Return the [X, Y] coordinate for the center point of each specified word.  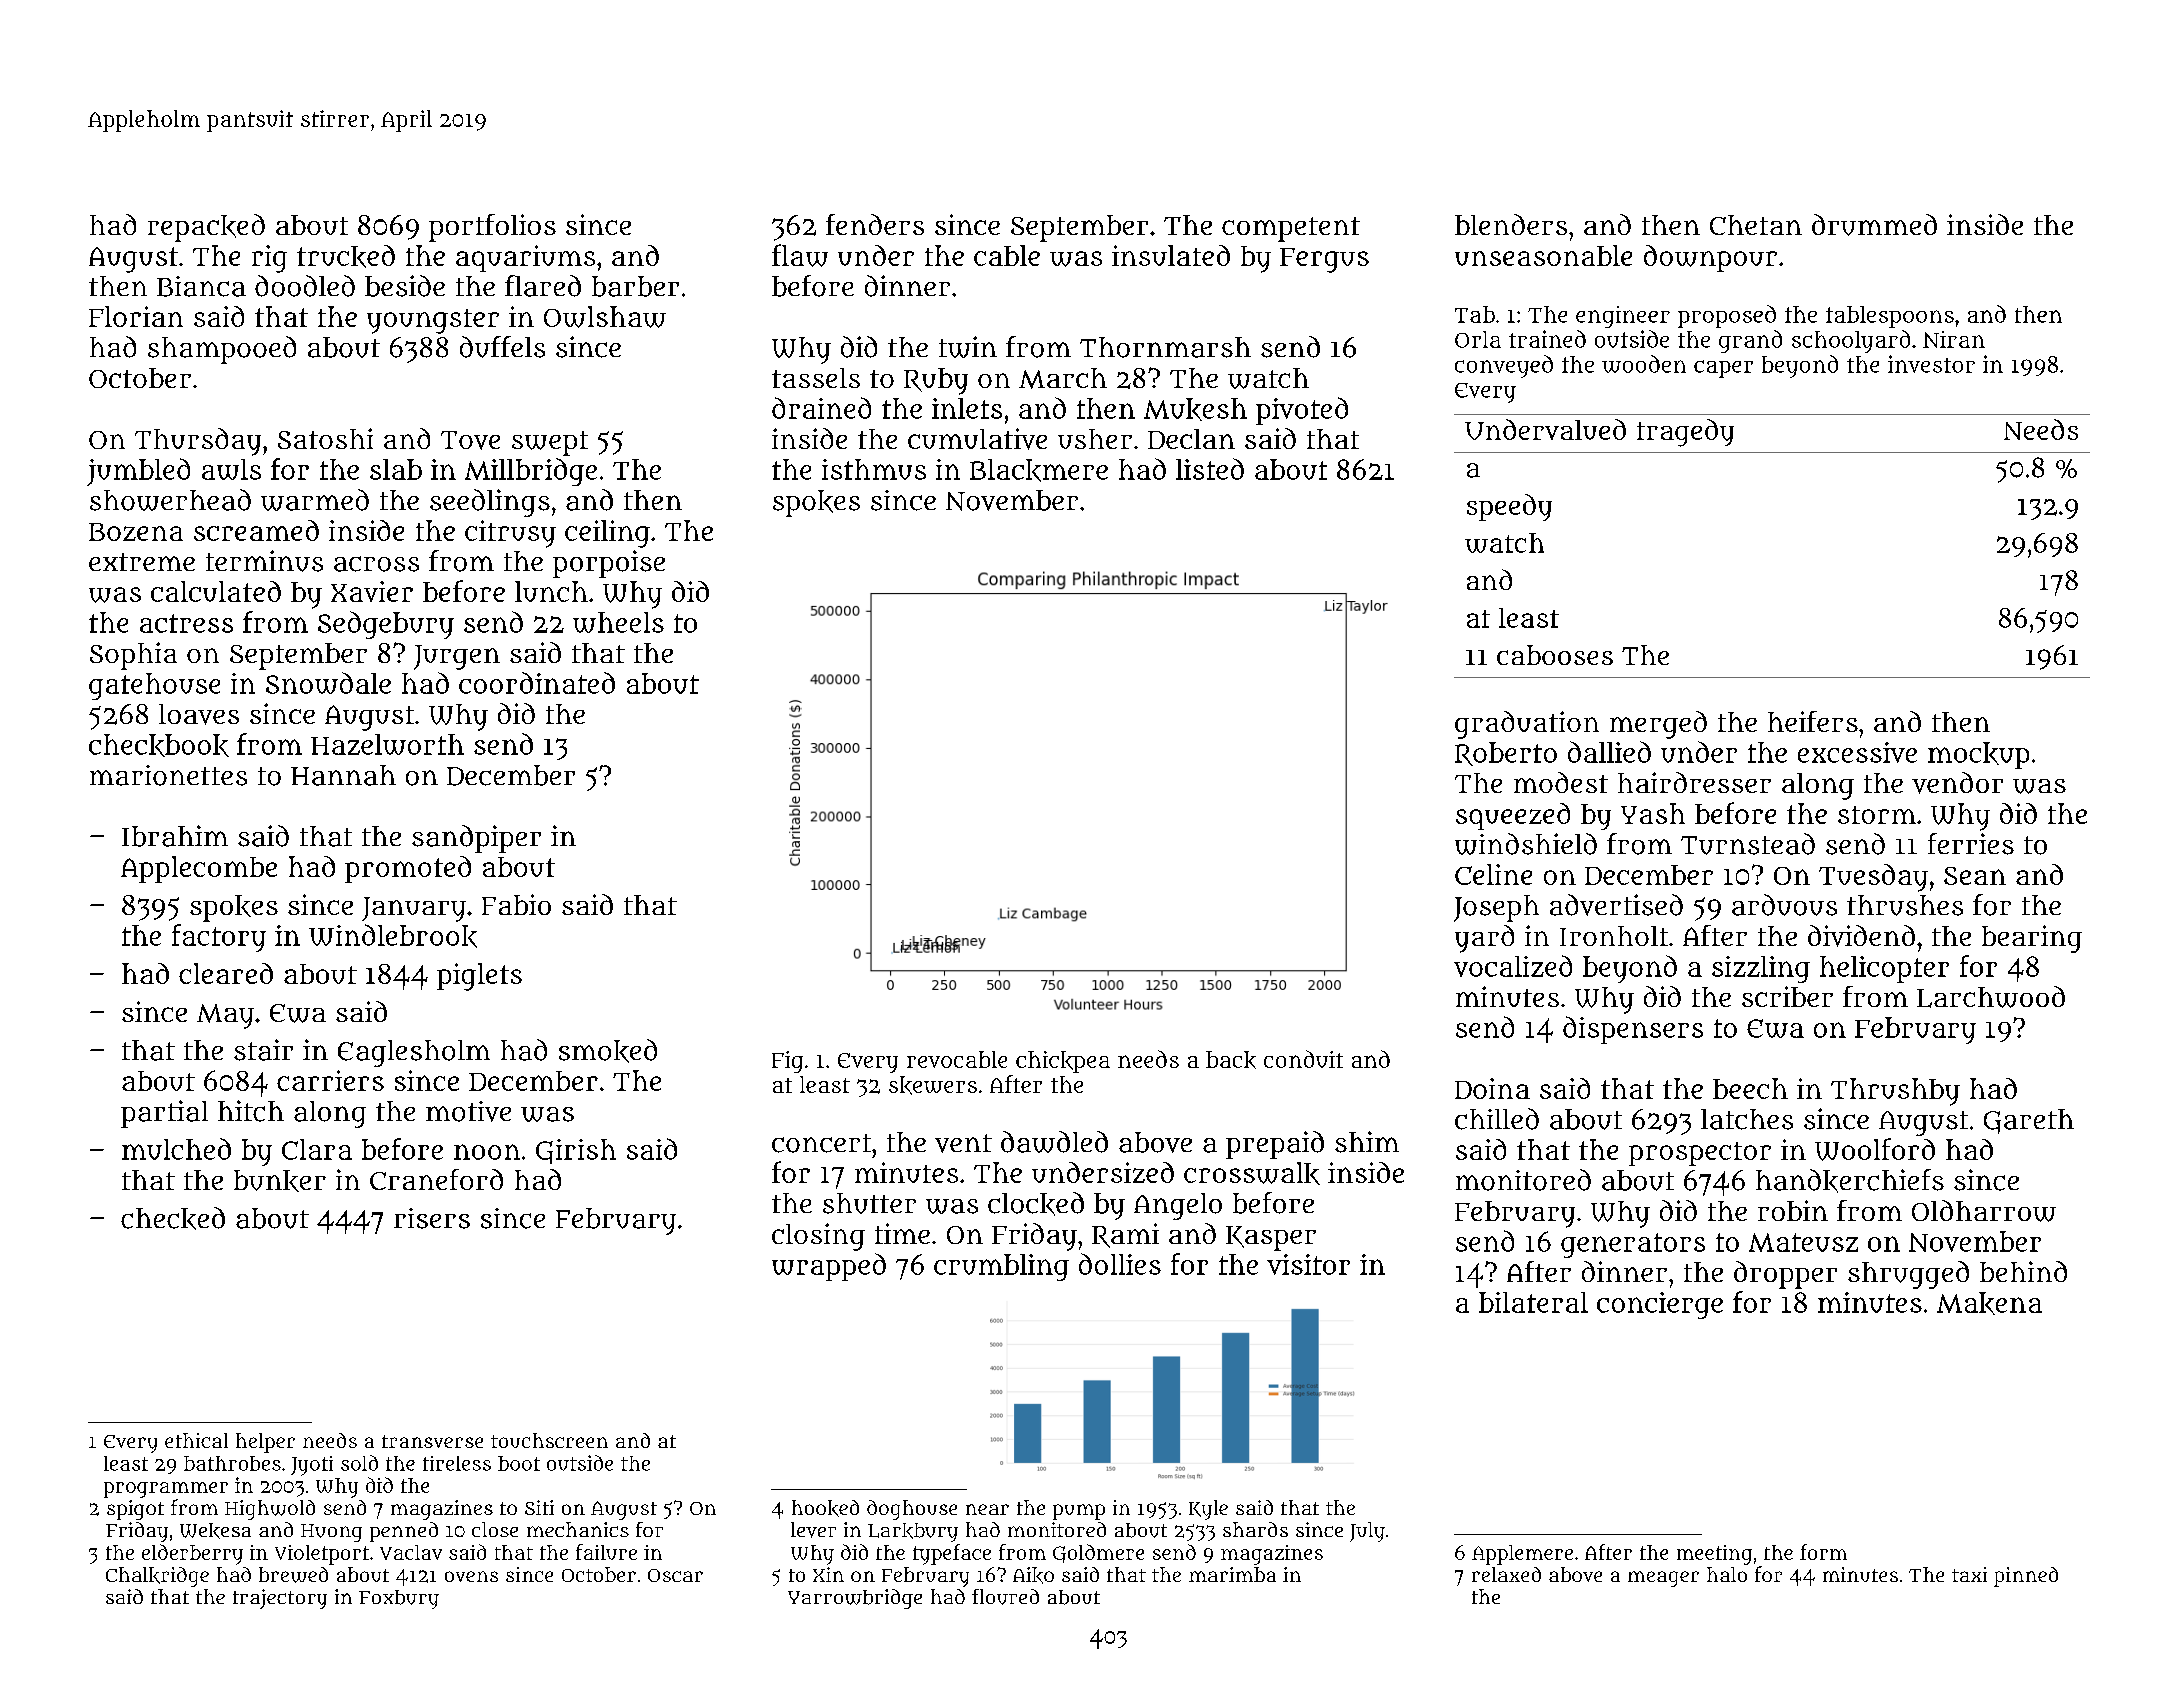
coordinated [537, 683]
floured [1005, 1597]
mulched [176, 1149]
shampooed [222, 350]
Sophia [133, 656]
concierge [1660, 1305]
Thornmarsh [1165, 347]
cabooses [1555, 655]
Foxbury [399, 1599]
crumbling [1001, 1267]
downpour [1710, 258]
